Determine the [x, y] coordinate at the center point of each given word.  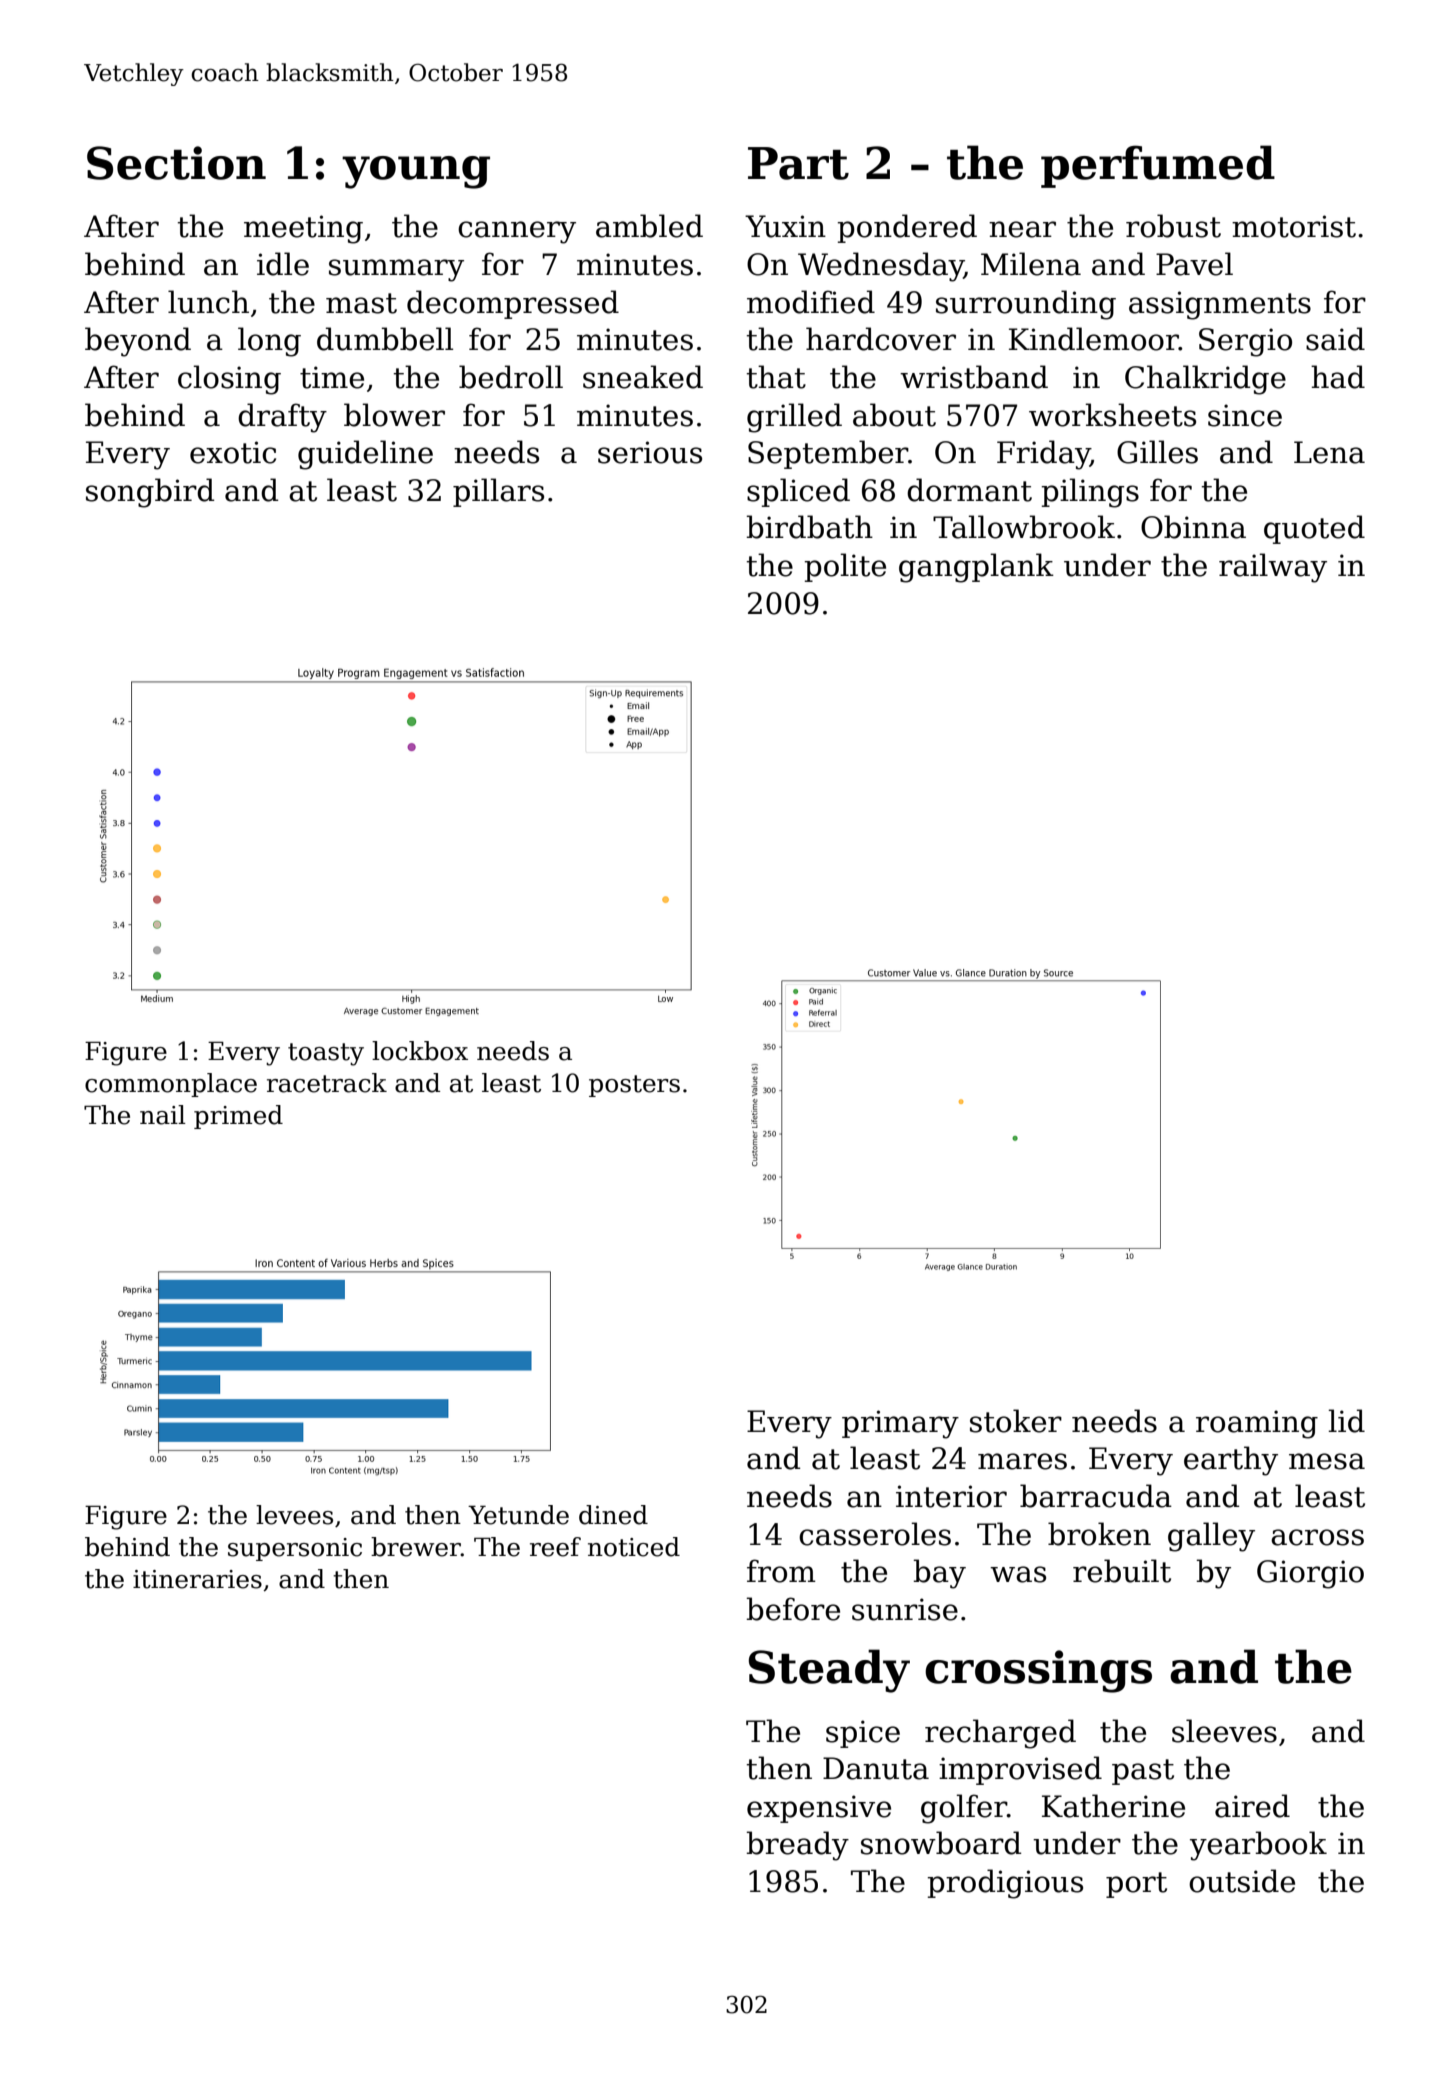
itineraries [197, 1579]
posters [634, 1086]
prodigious [1005, 1884]
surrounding [1026, 305]
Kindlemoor [1094, 339]
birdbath [809, 527]
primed [238, 1117]
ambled [649, 226]
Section [176, 163]
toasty [326, 1054]
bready [797, 1846]
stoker [1016, 1421]
